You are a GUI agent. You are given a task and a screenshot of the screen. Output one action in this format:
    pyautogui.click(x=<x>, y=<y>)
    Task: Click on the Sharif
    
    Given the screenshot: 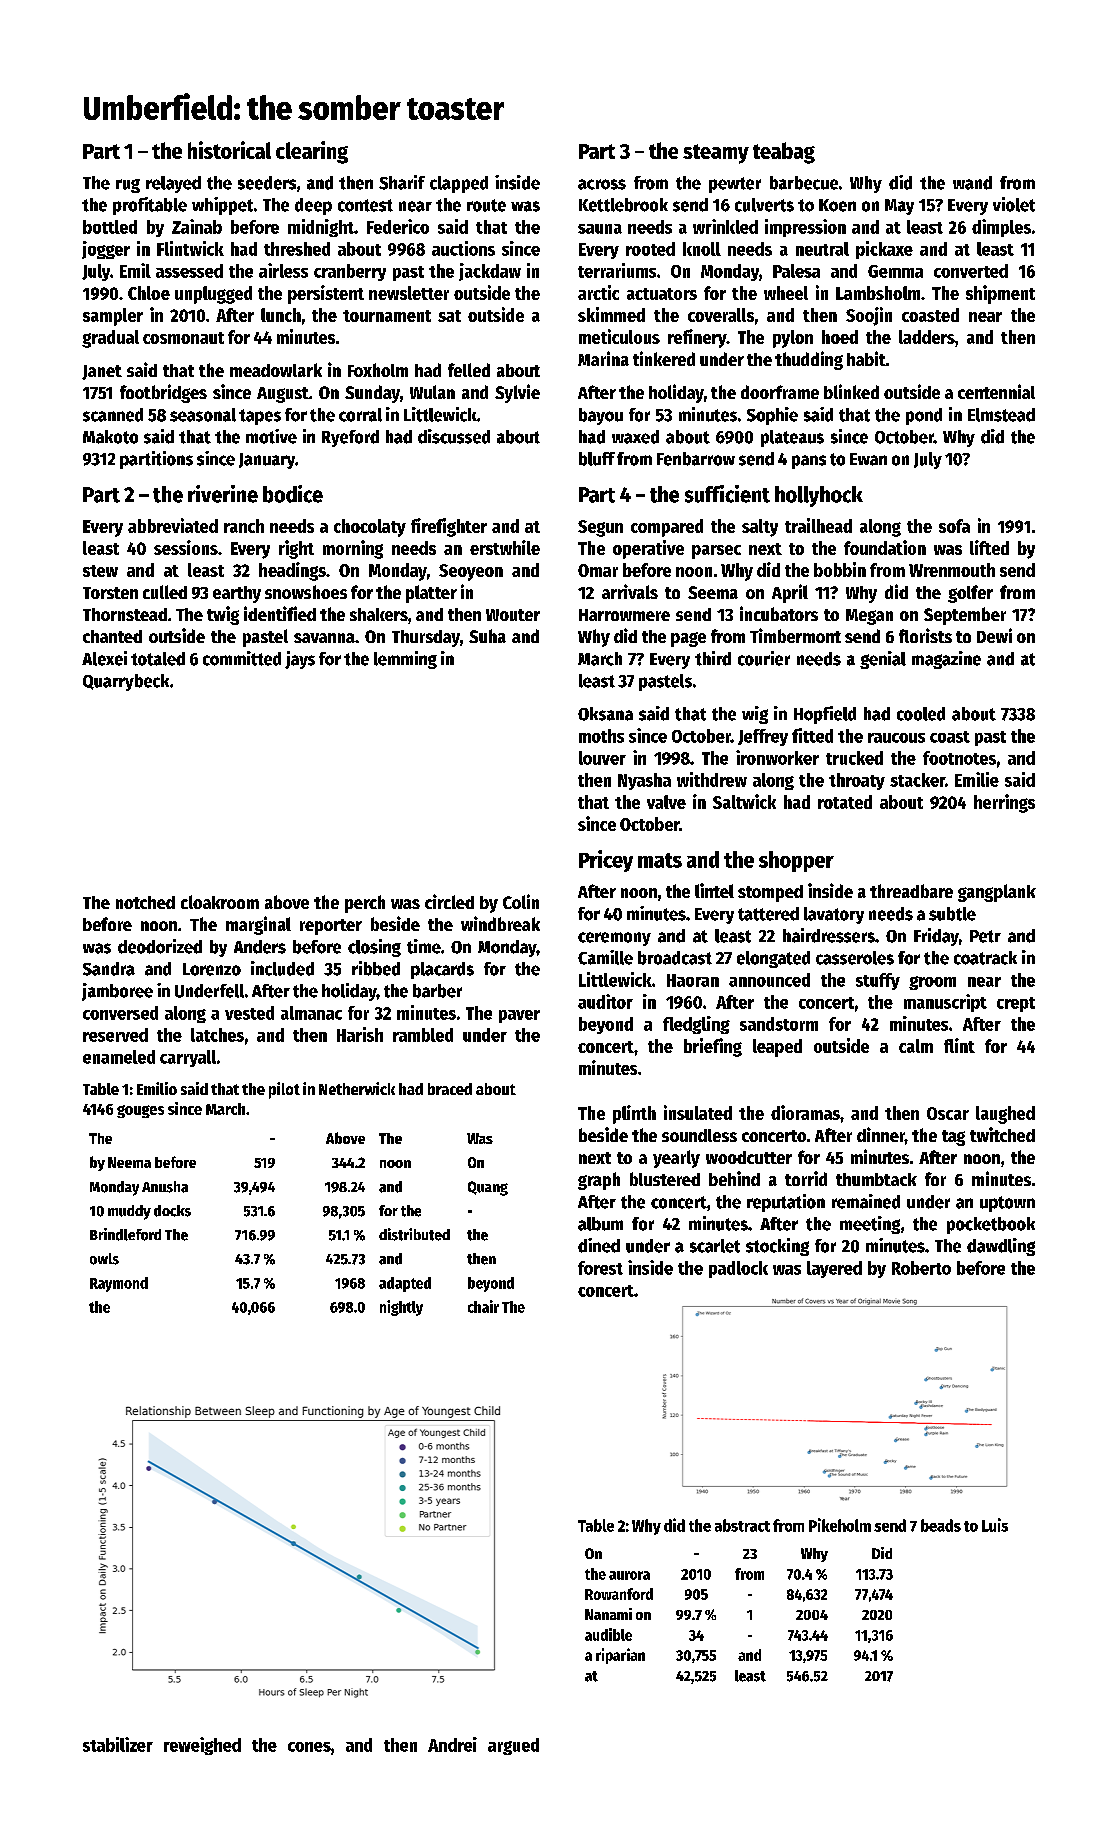 What is the action you would take?
    pyautogui.click(x=402, y=182)
